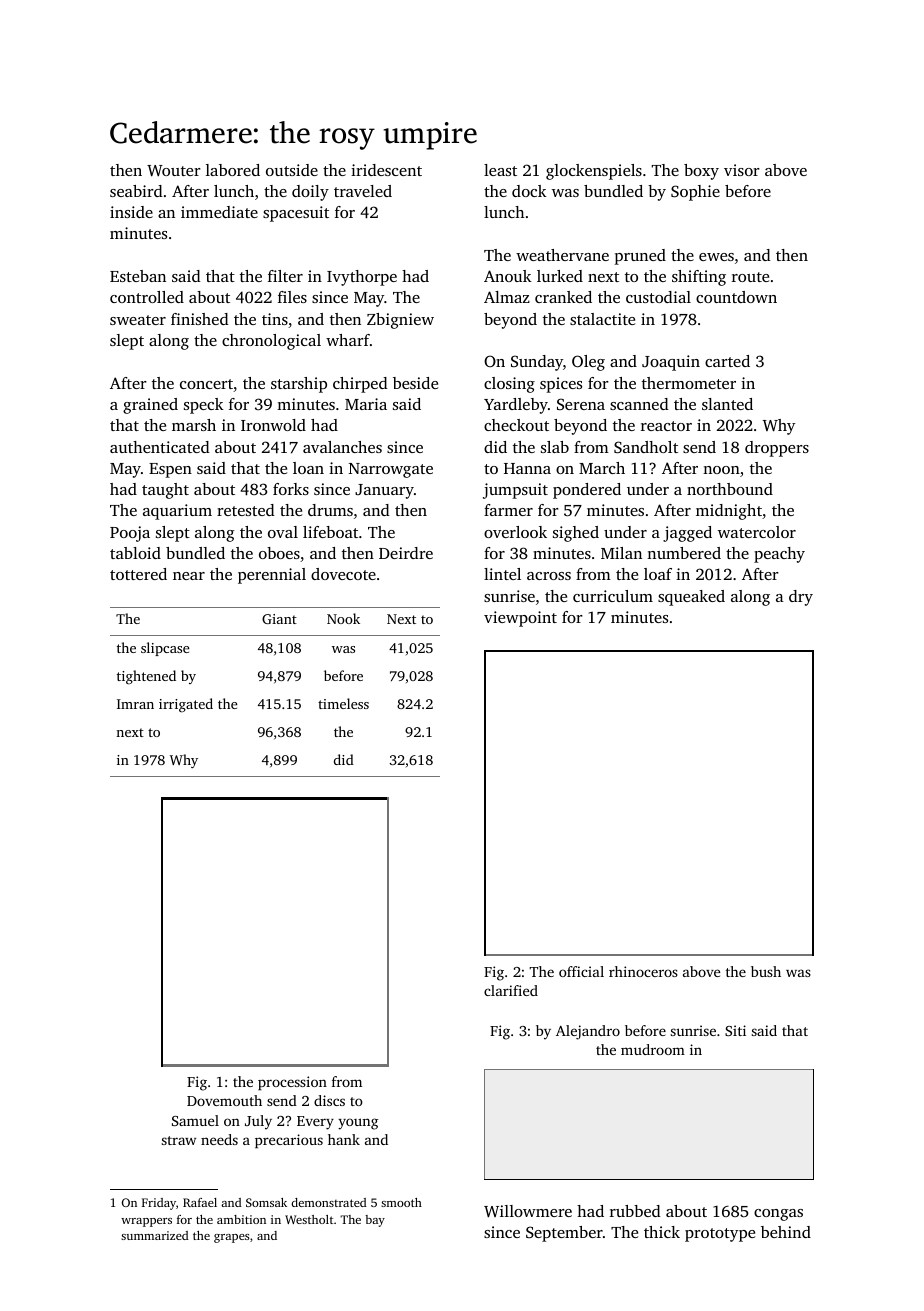  What do you see at coordinates (735, 1030) in the screenshot?
I see `Siti` at bounding box center [735, 1030].
